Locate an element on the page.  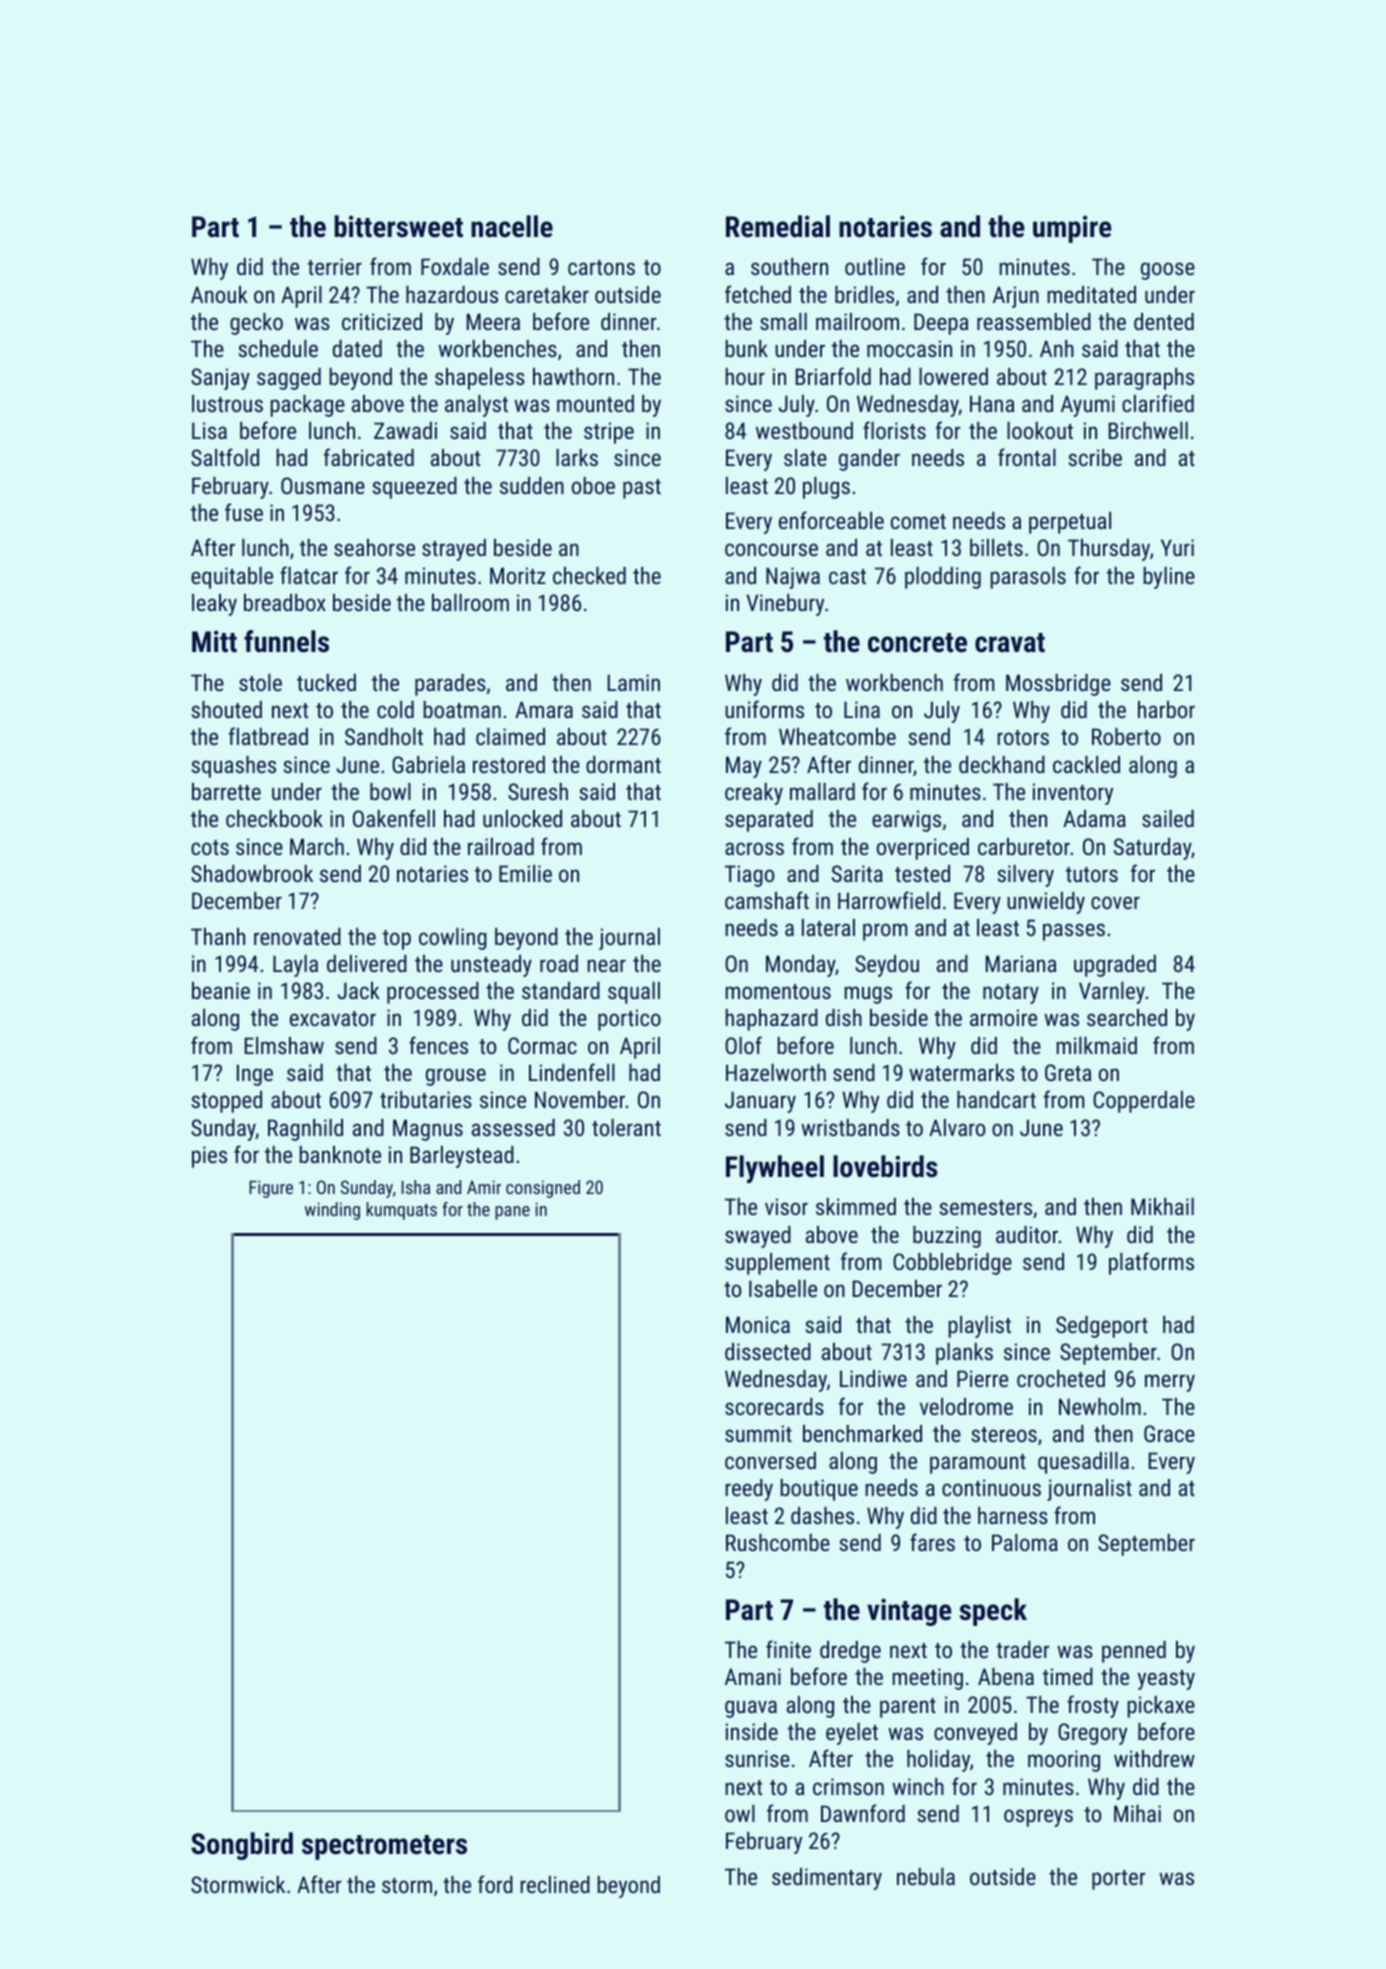
Remedial is located at coordinates (778, 226).
